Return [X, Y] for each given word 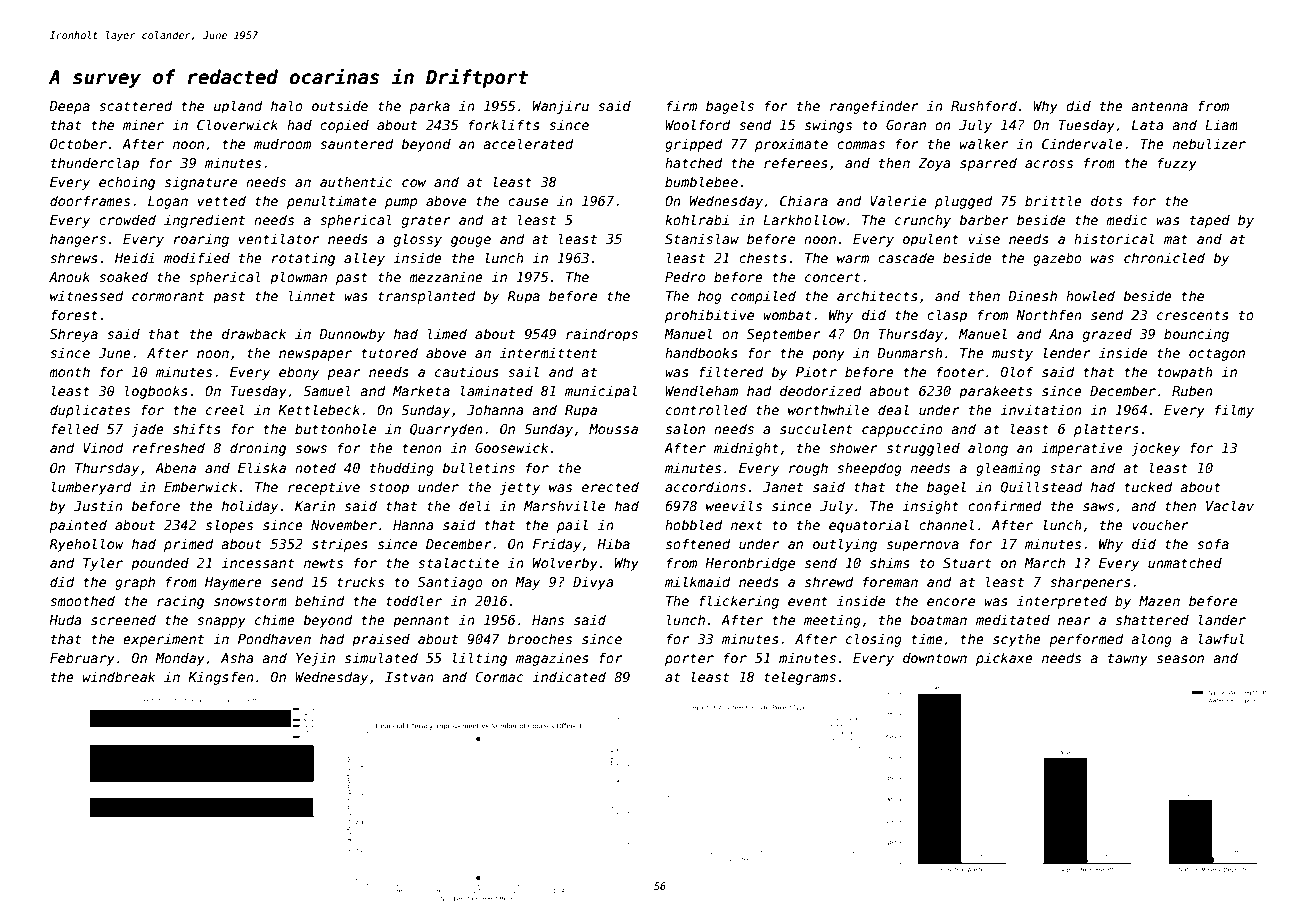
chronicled [1164, 257]
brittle [1053, 200]
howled [1090, 295]
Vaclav [1230, 505]
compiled [763, 297]
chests [763, 257]
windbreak [119, 676]
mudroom [282, 143]
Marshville [564, 505]
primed [188, 545]
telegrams [800, 678]
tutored [390, 352]
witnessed [86, 295]
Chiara [804, 200]
